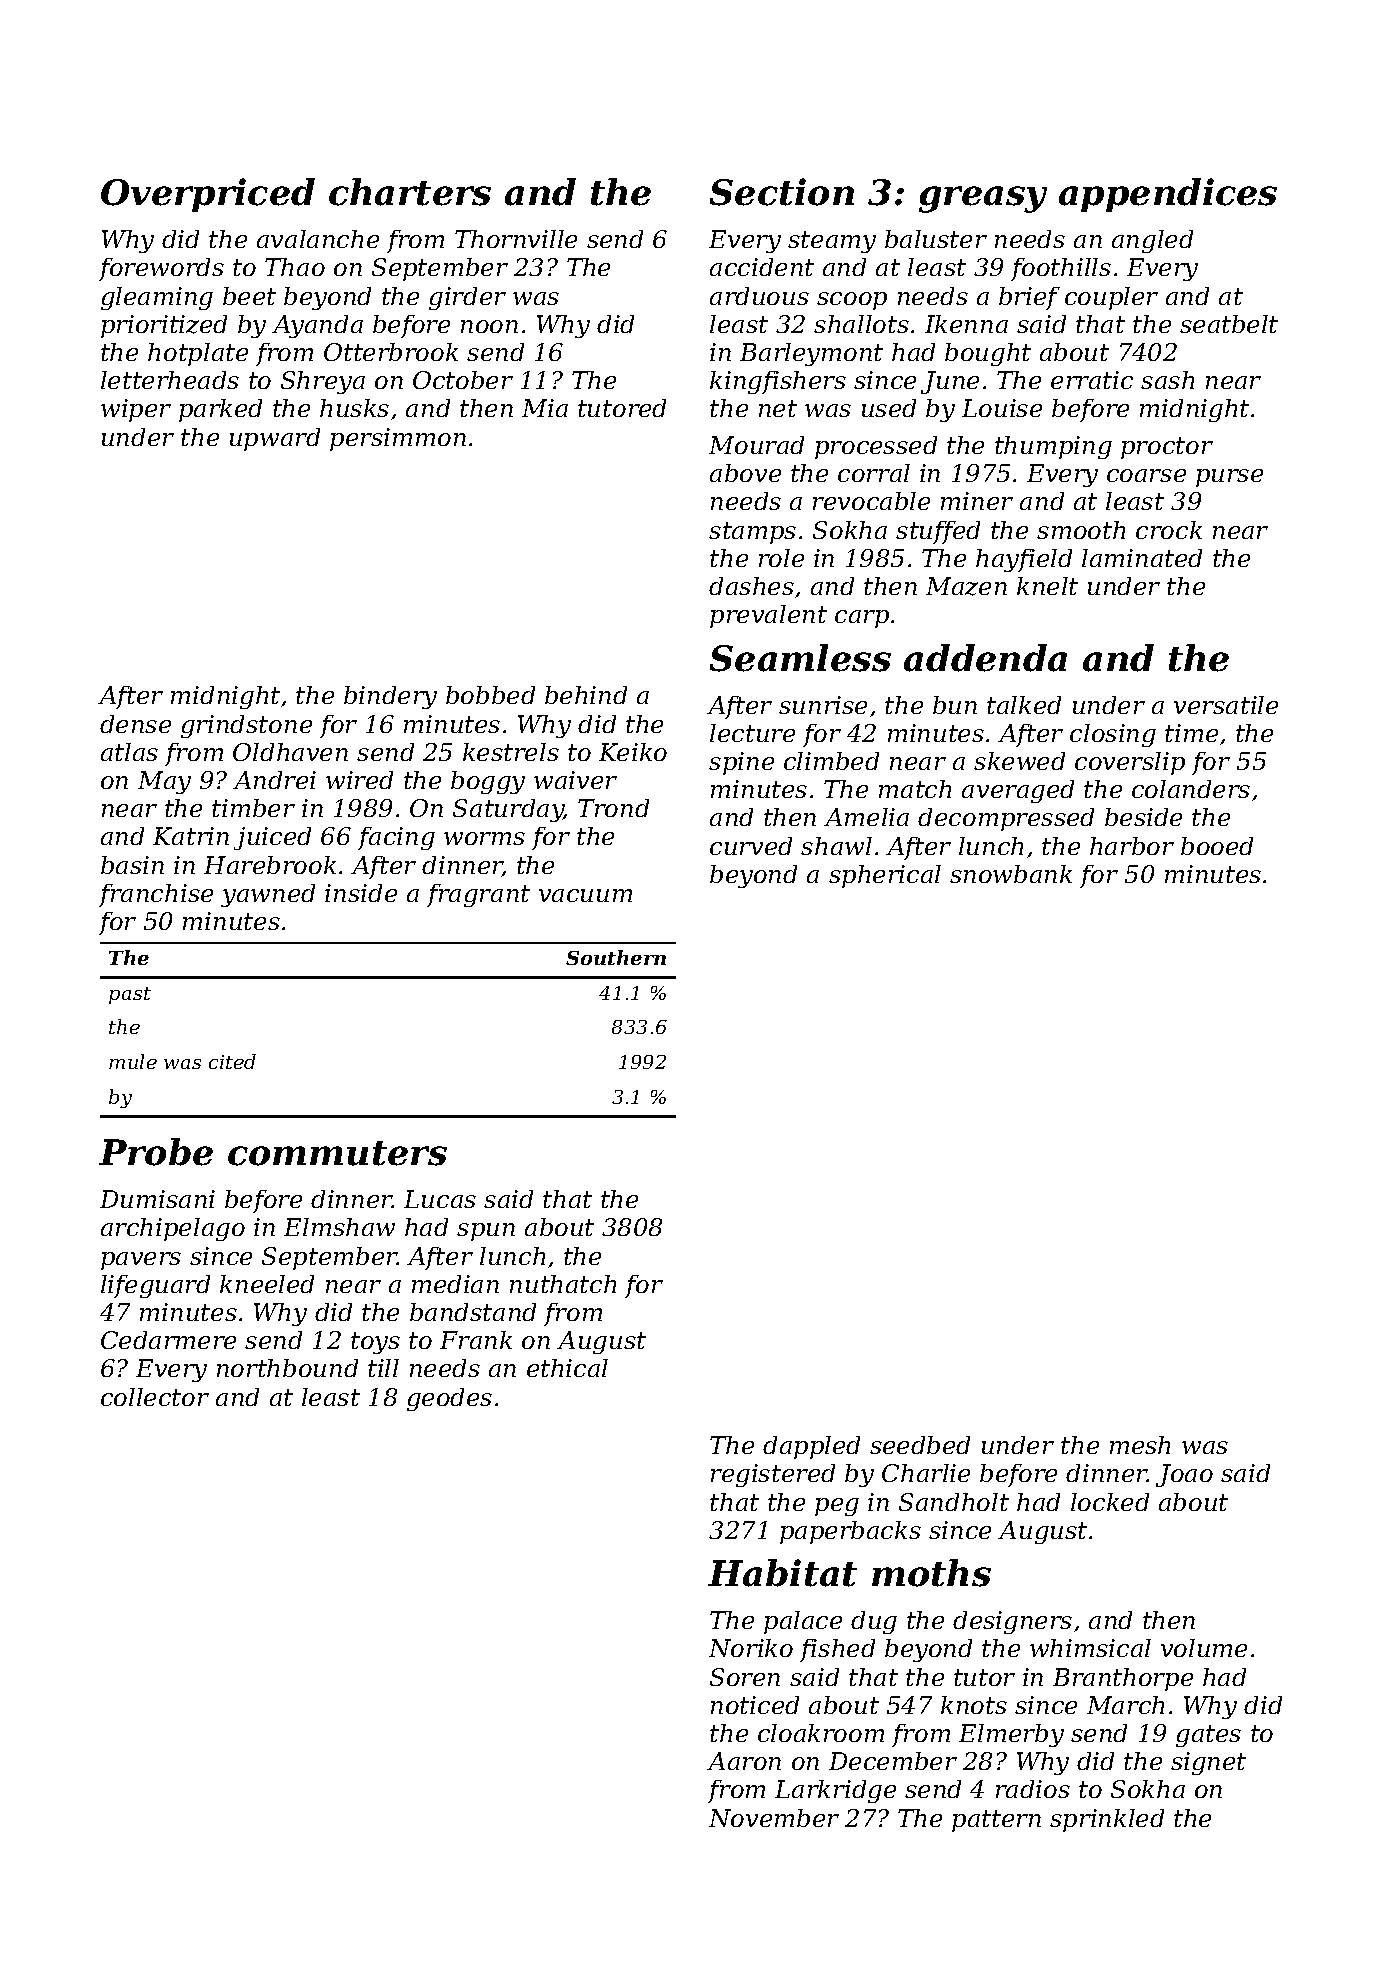  What do you see at coordinates (1229, 478) in the image?
I see `purse` at bounding box center [1229, 478].
